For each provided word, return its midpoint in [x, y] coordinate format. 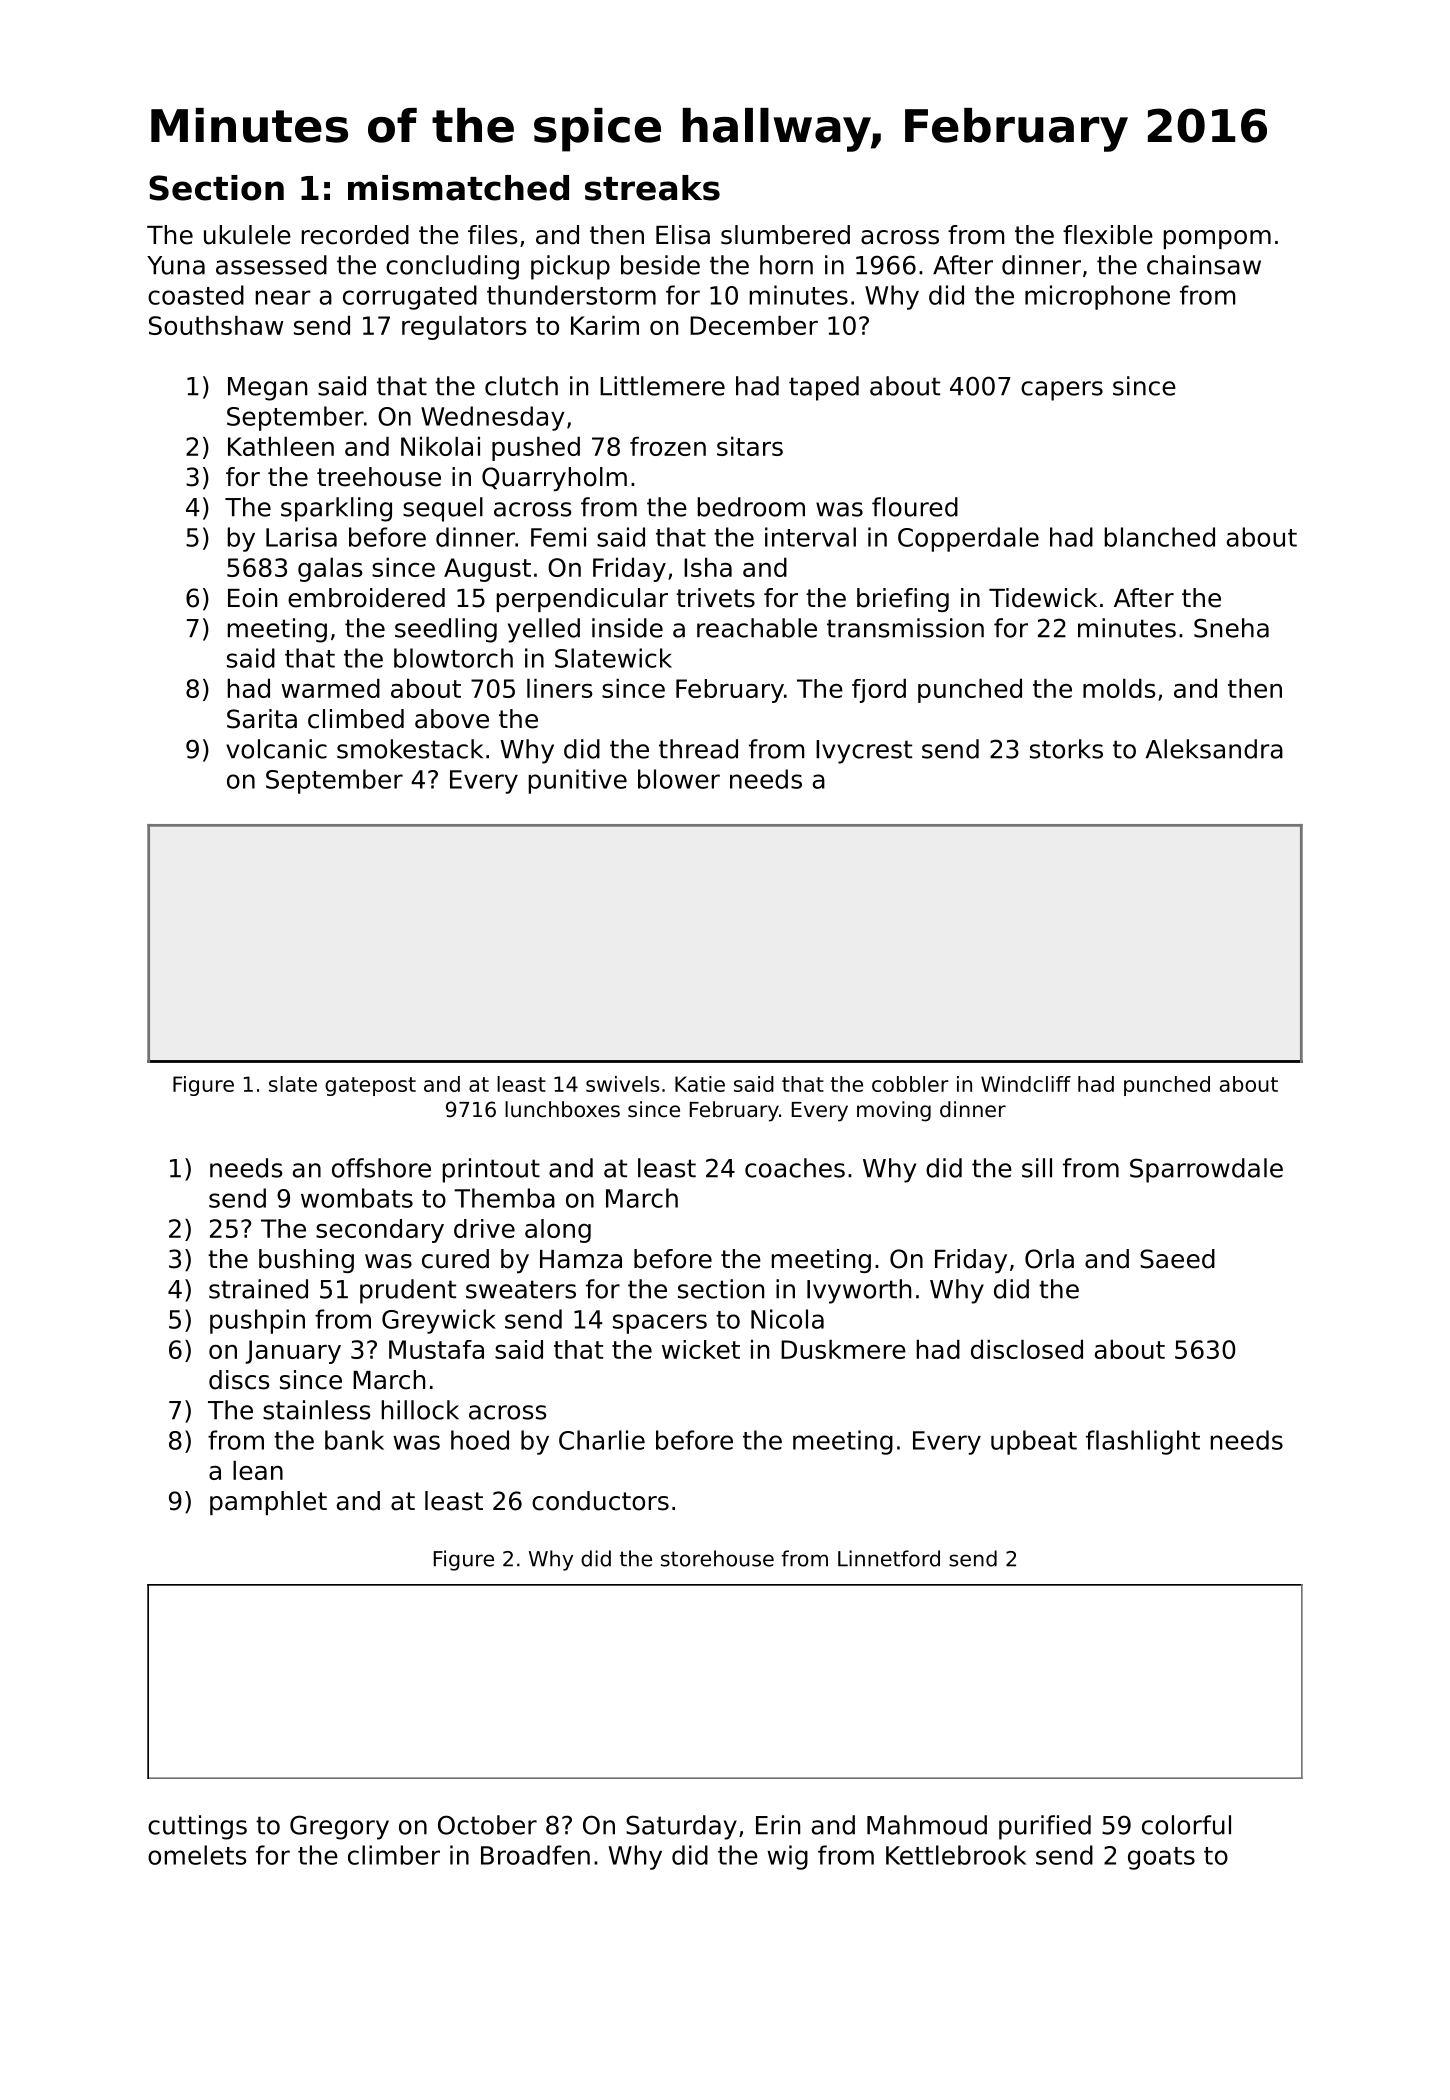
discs [239, 1380]
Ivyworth [859, 1291]
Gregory [339, 1827]
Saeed [1177, 1259]
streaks [652, 188]
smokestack [410, 749]
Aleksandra [1214, 749]
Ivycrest [864, 752]
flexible [1108, 235]
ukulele [247, 235]
